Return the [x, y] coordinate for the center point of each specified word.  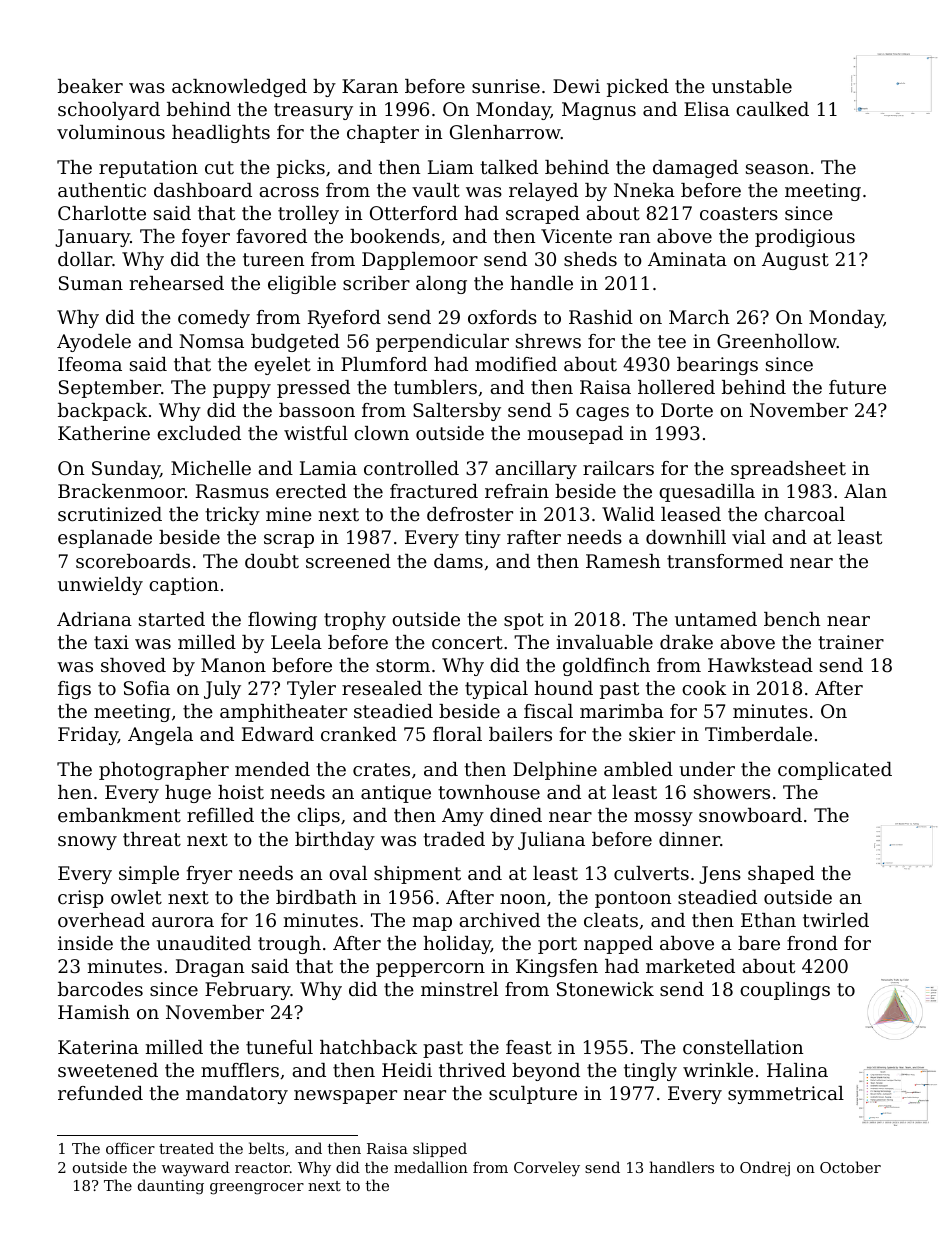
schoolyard [109, 111]
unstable [752, 86]
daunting [171, 1187]
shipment [417, 875]
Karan [370, 86]
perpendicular [442, 343]
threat [152, 839]
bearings [717, 366]
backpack [102, 412]
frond [812, 943]
